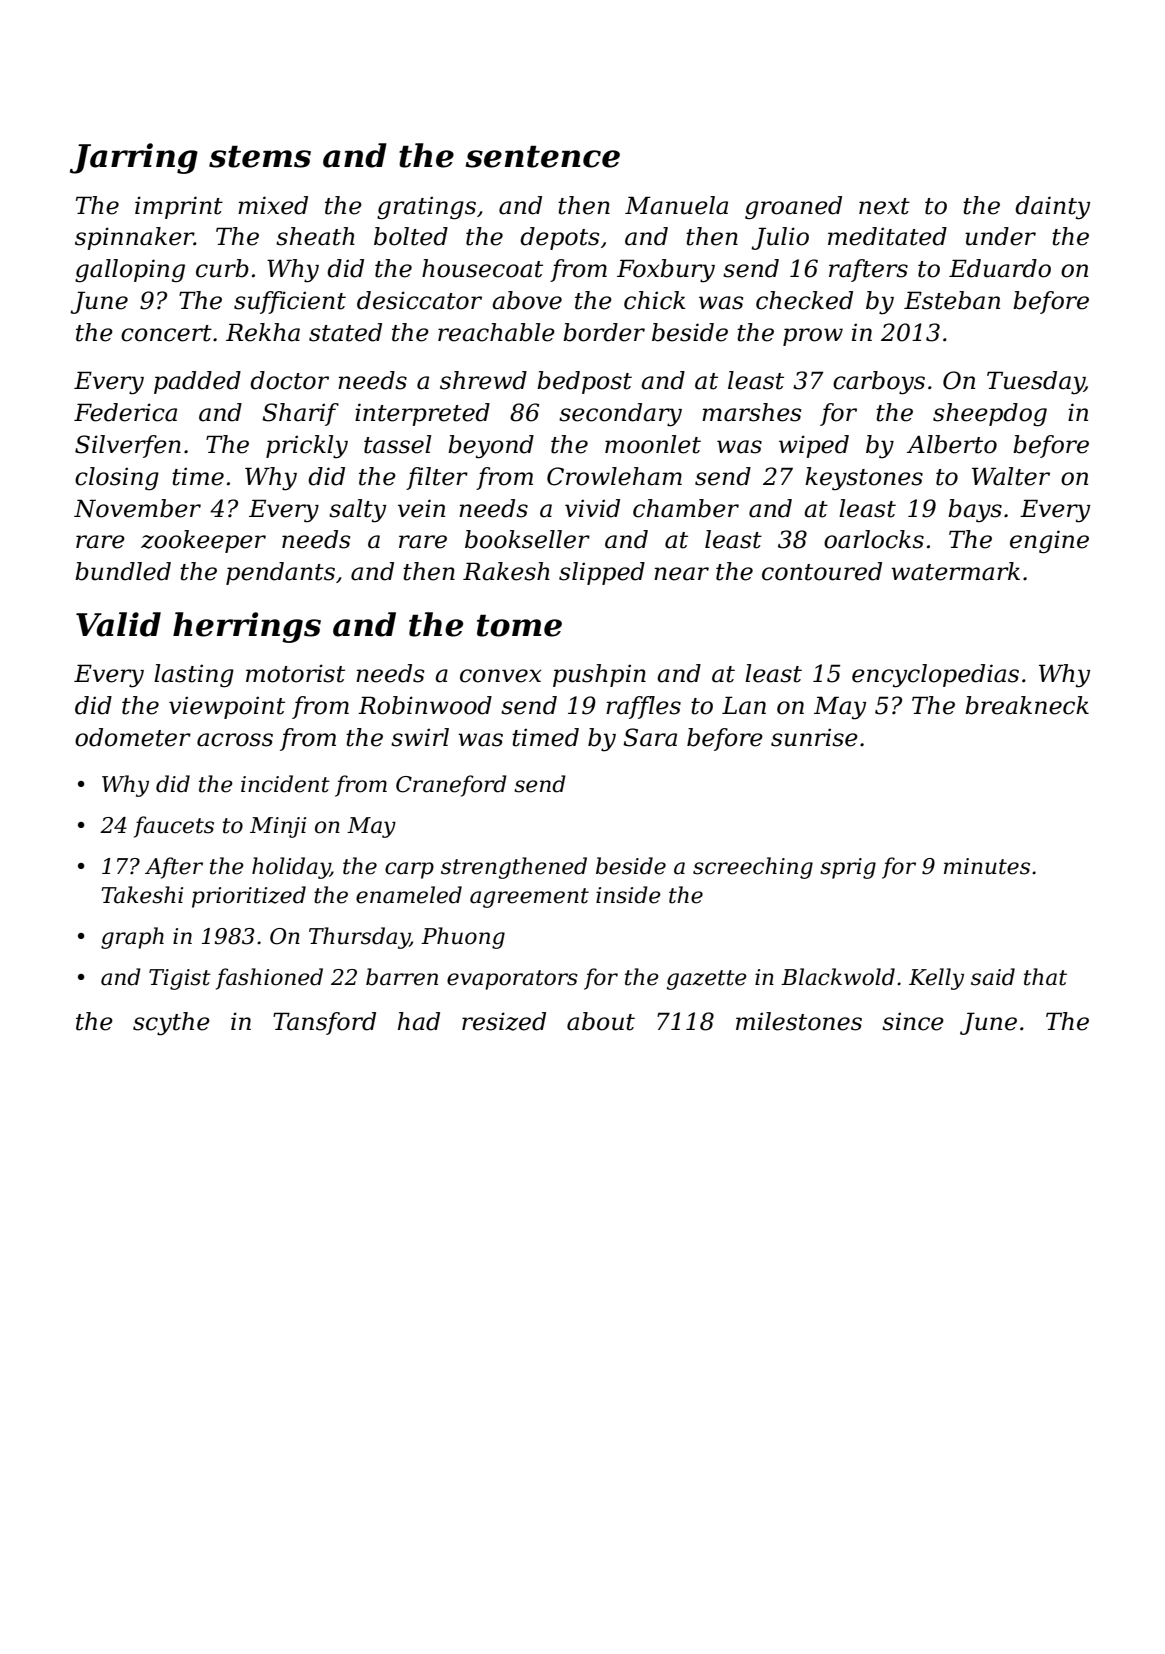  Describe the element at coordinates (643, 707) in the screenshot. I see `raffles` at that location.
